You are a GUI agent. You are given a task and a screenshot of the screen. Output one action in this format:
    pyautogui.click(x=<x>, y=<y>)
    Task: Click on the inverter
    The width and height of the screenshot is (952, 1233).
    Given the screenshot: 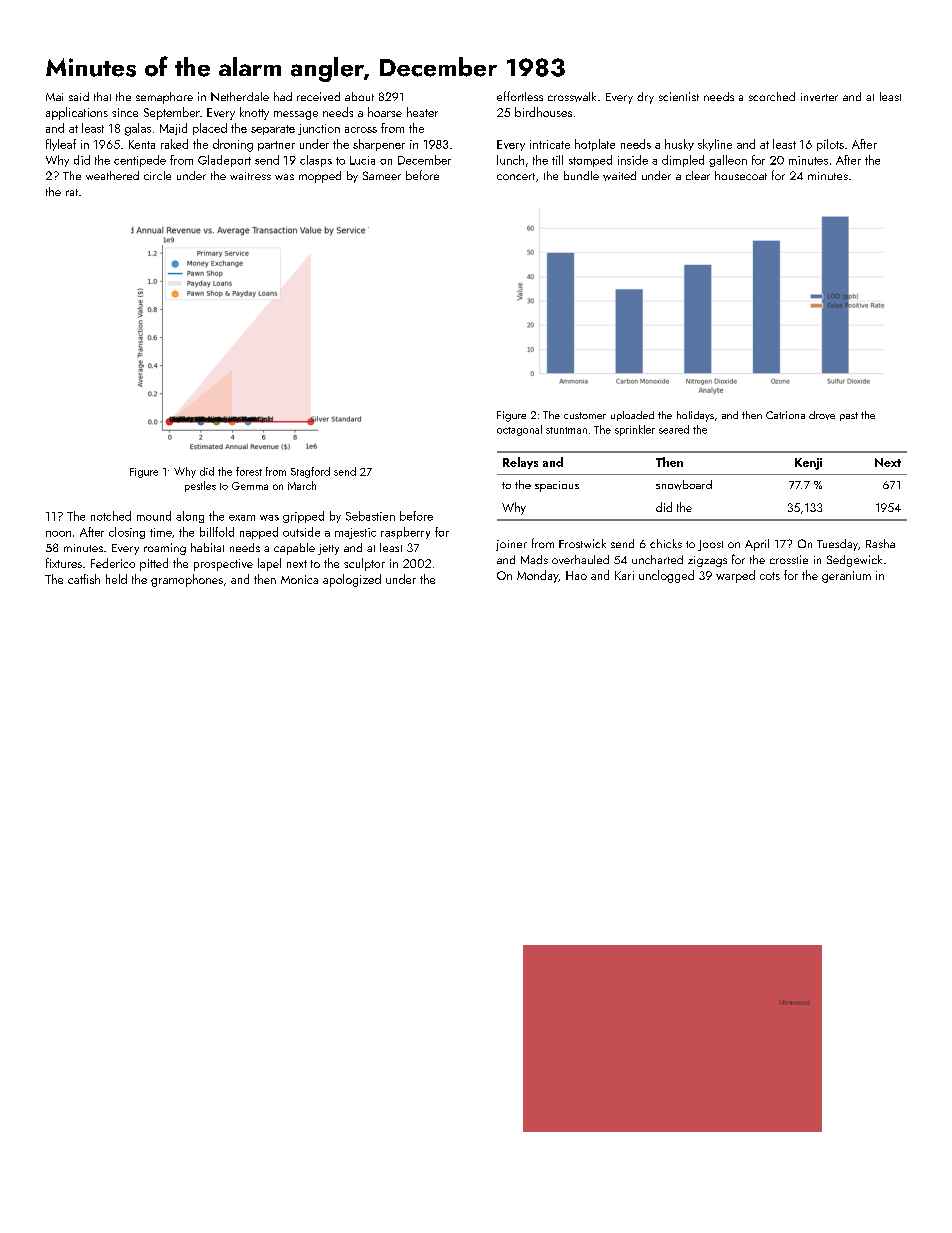 What is the action you would take?
    pyautogui.click(x=819, y=97)
